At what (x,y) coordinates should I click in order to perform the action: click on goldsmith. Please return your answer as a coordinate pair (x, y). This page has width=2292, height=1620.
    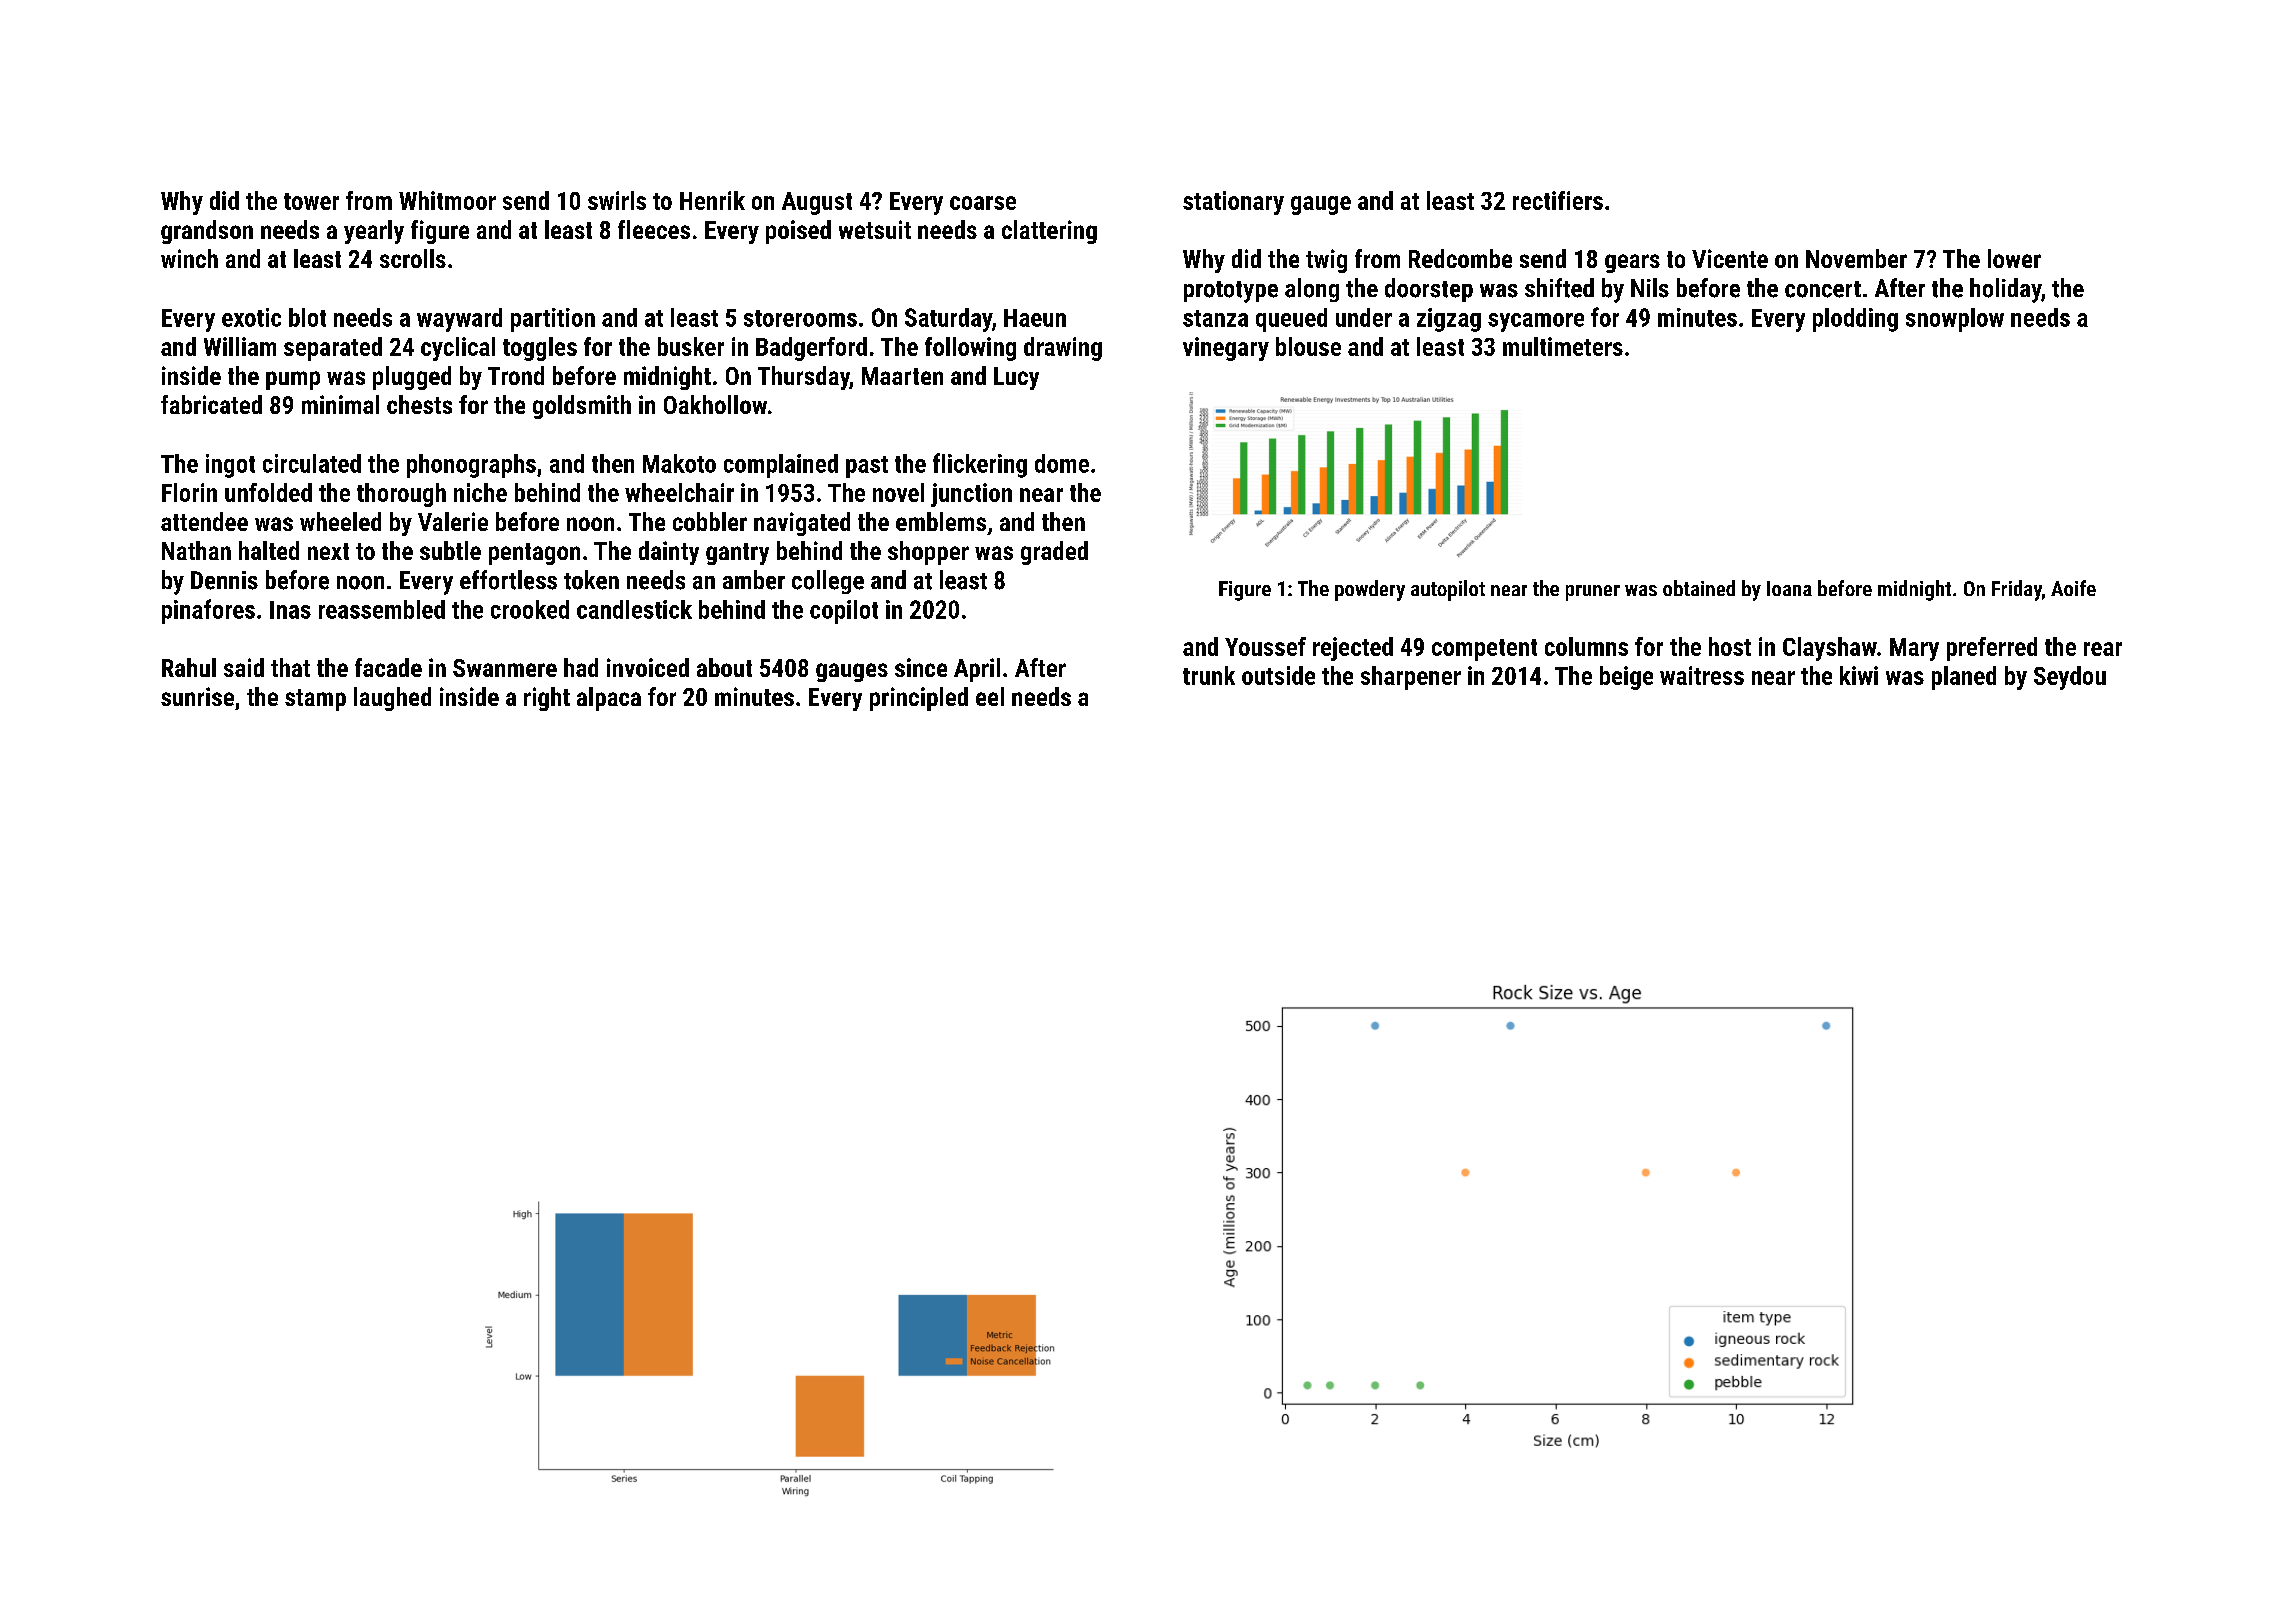
    Looking at the image, I should click on (582, 407).
